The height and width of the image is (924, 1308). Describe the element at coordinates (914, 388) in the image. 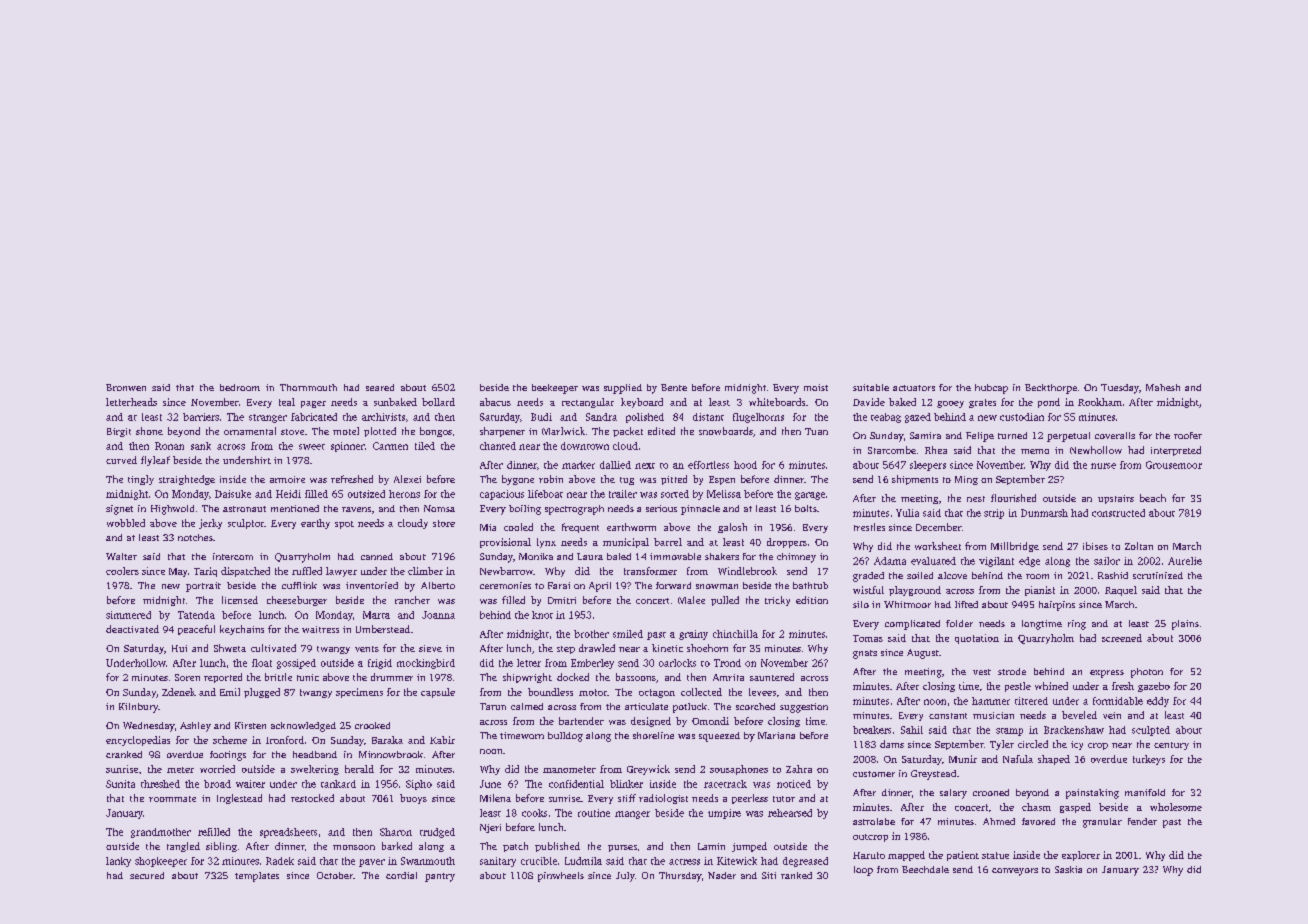

I see `actuators` at that location.
